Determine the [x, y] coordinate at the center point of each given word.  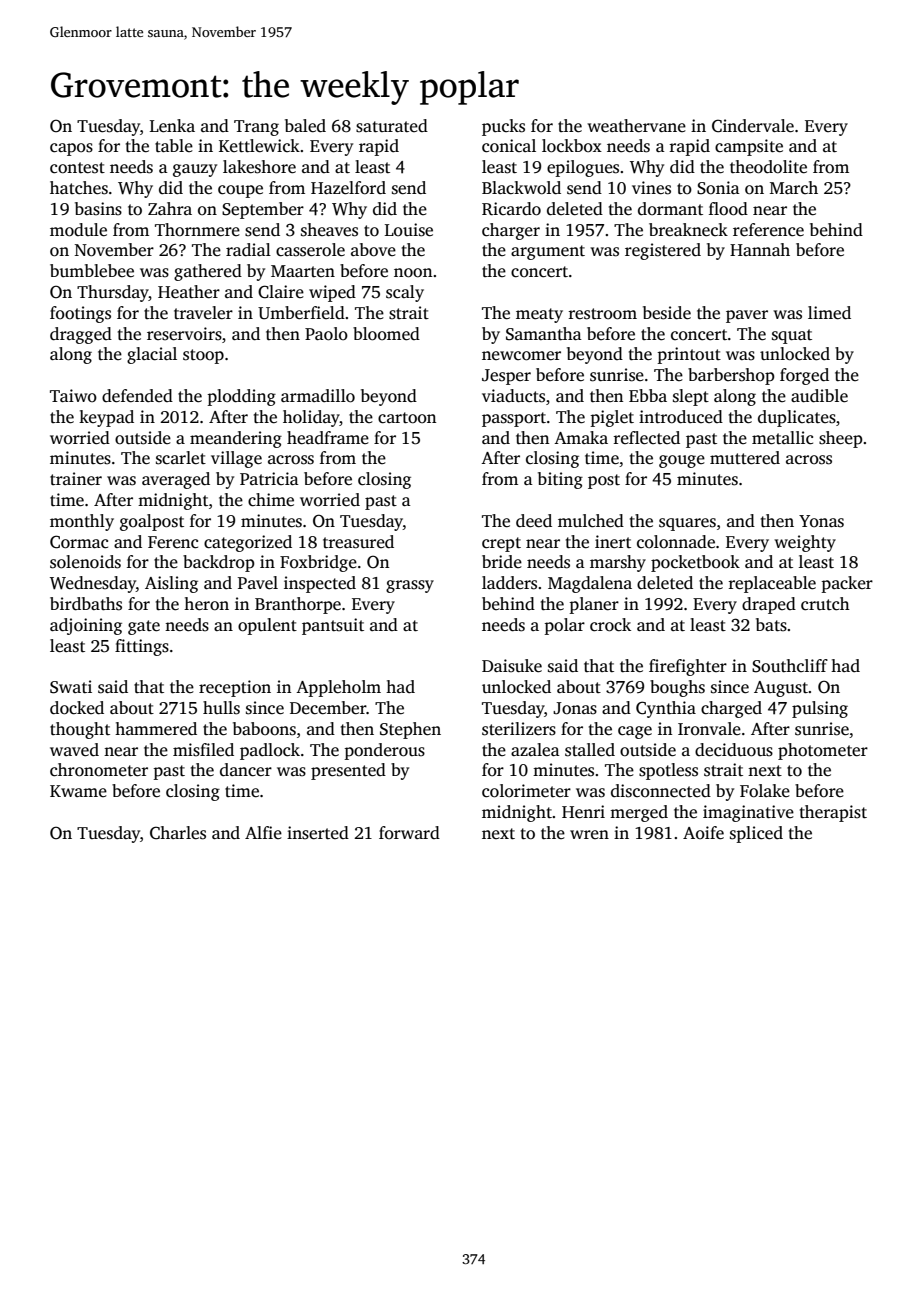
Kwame [78, 791]
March [794, 187]
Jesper [506, 377]
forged [804, 376]
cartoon [407, 418]
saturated [392, 126]
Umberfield [301, 313]
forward [409, 833]
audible [819, 396]
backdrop [219, 563]
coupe [240, 191]
